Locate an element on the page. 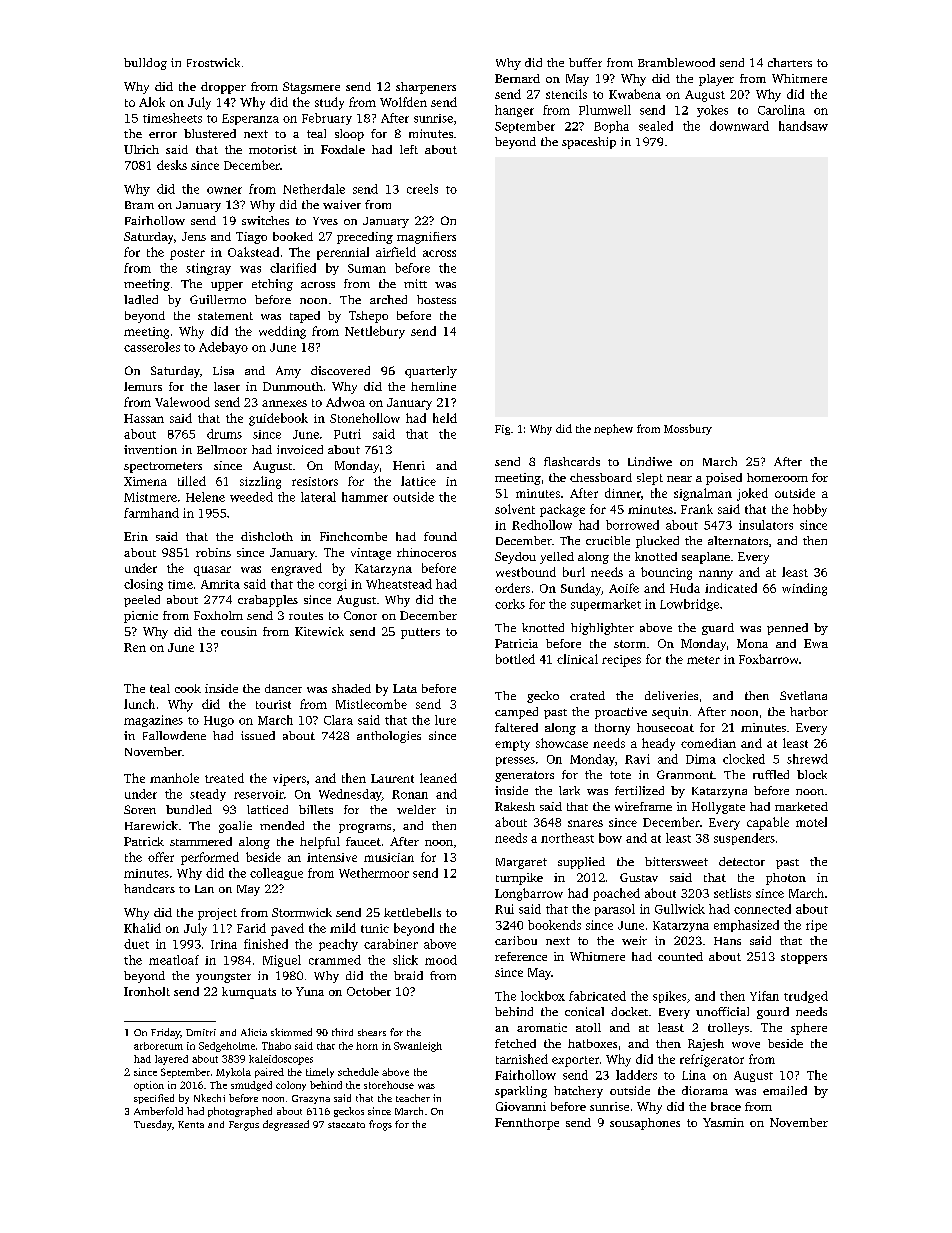 The height and width of the document is (1233, 952). Bernard is located at coordinates (517, 78).
